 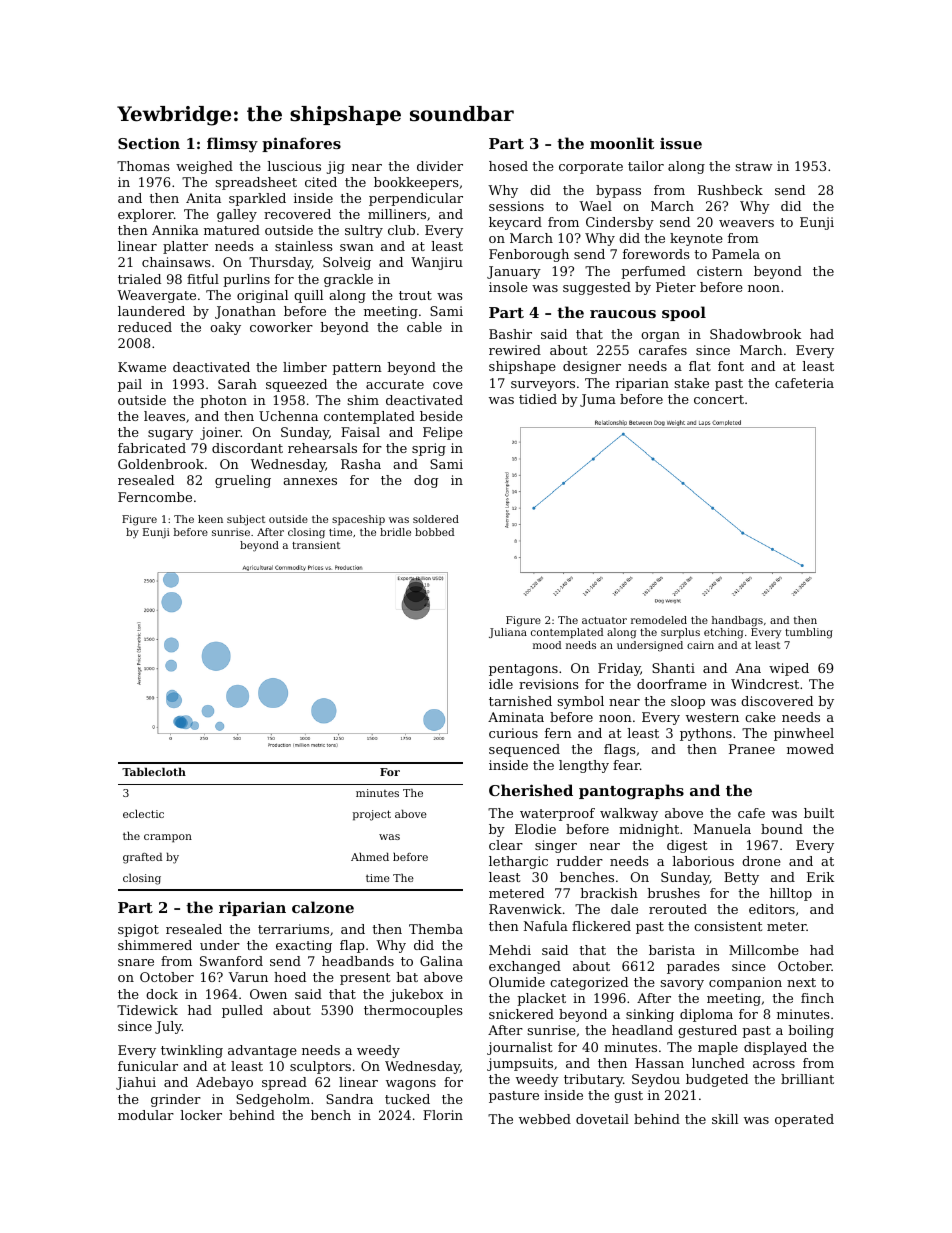 I want to click on locker, so click(x=201, y=1115).
